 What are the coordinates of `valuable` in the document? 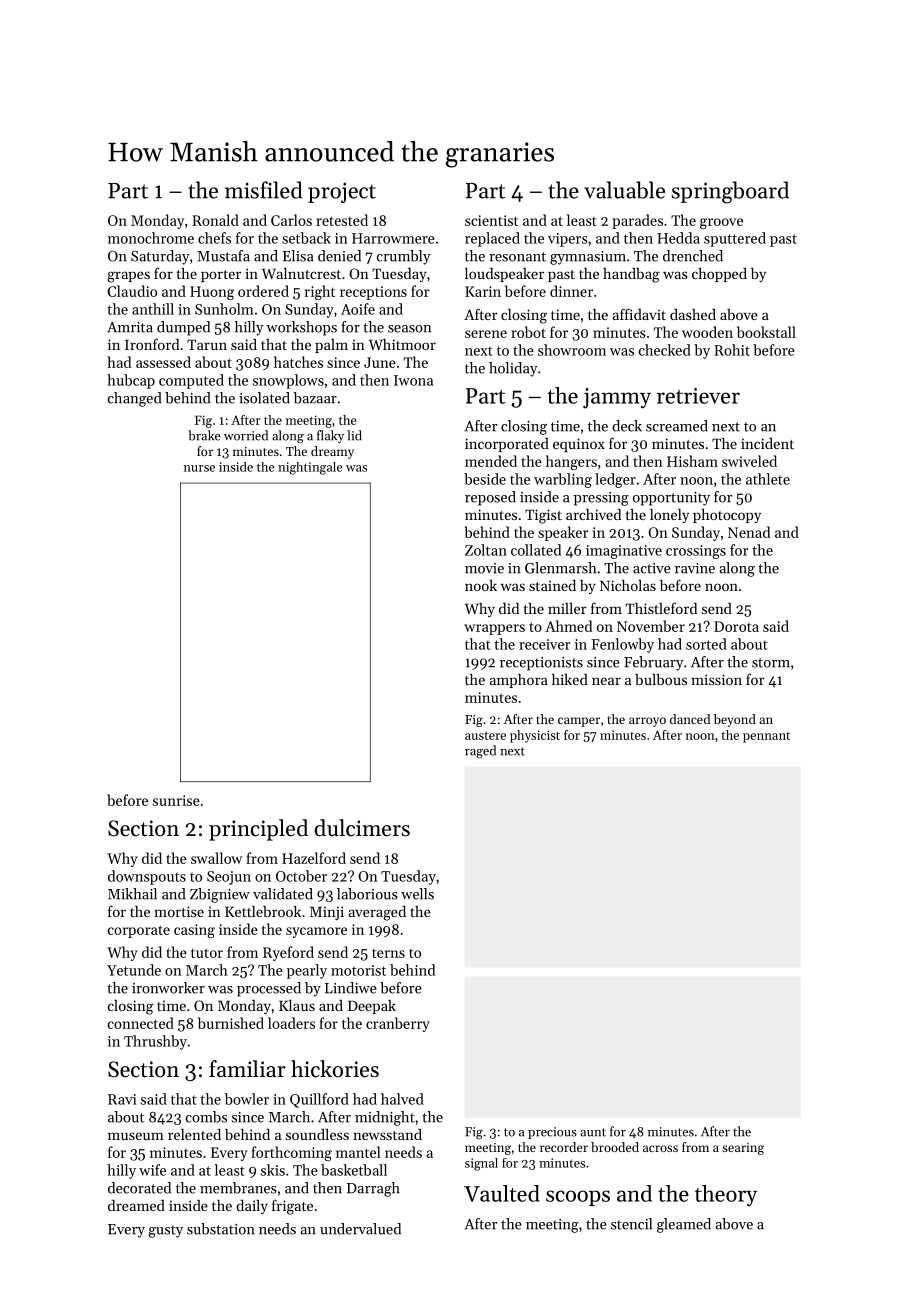 It's located at (624, 190).
